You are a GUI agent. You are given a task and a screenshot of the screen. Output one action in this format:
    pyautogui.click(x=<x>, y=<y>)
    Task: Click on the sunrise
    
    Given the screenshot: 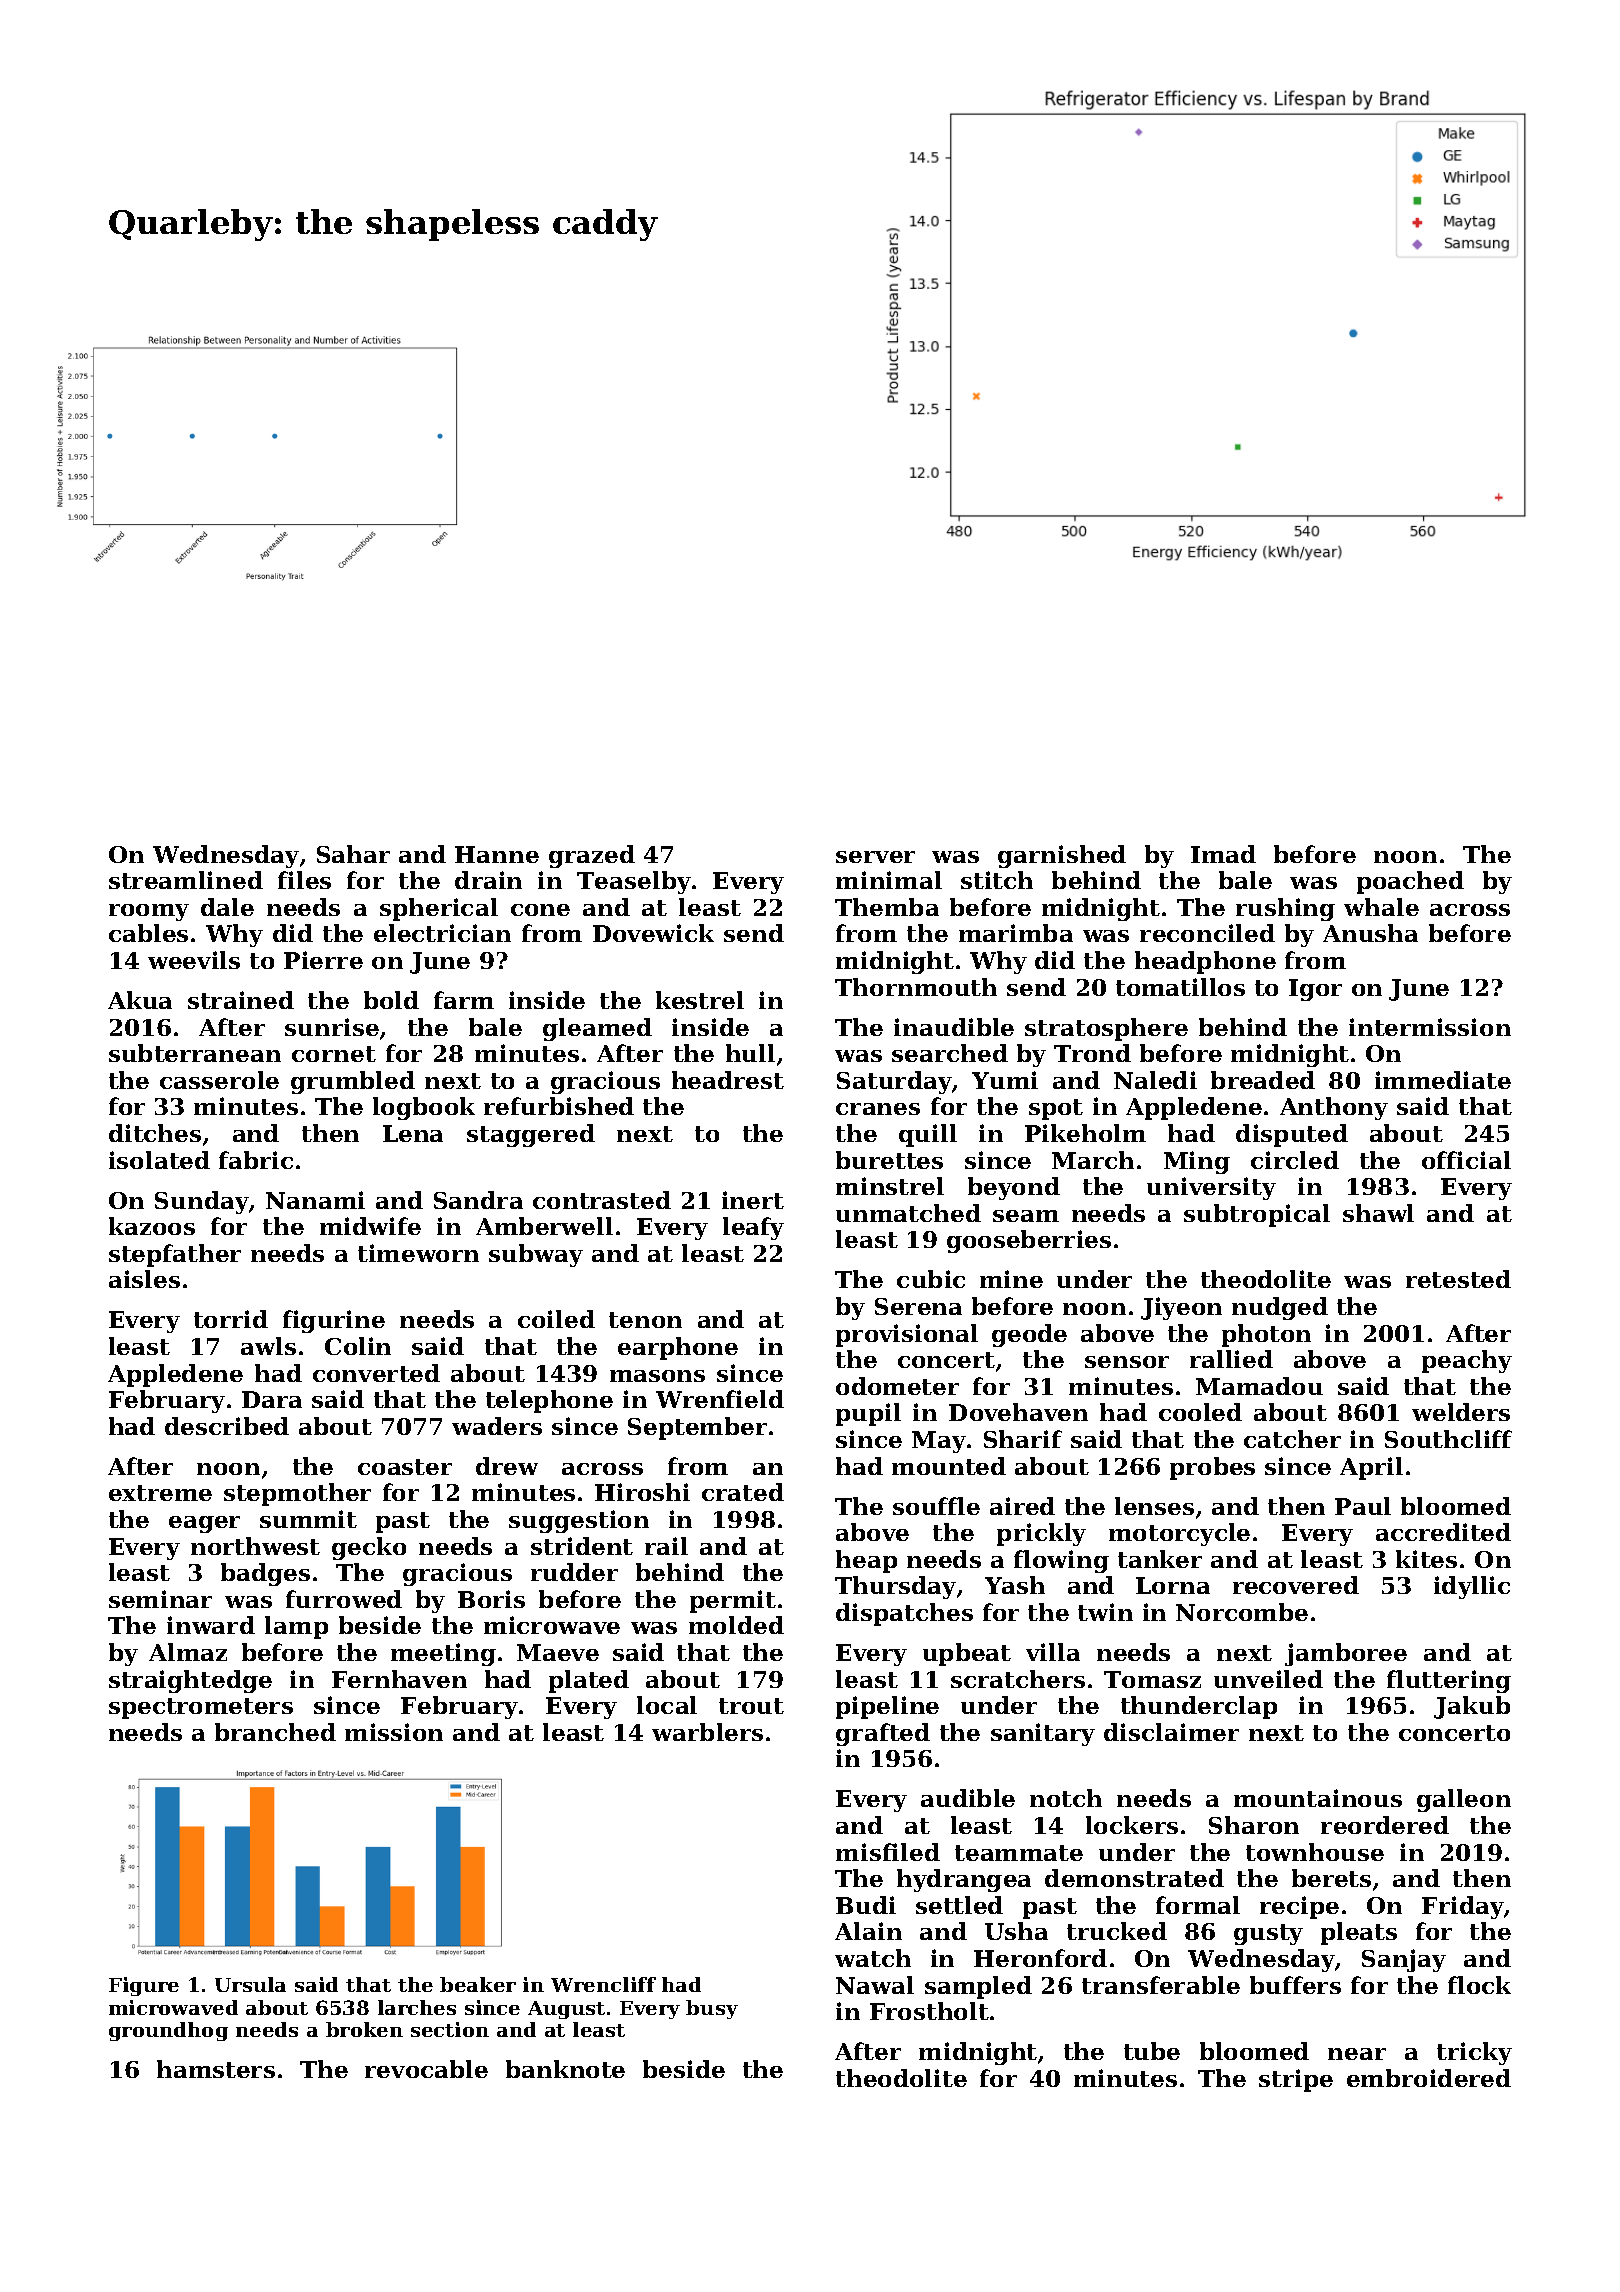 What is the action you would take?
    pyautogui.click(x=332, y=1027)
